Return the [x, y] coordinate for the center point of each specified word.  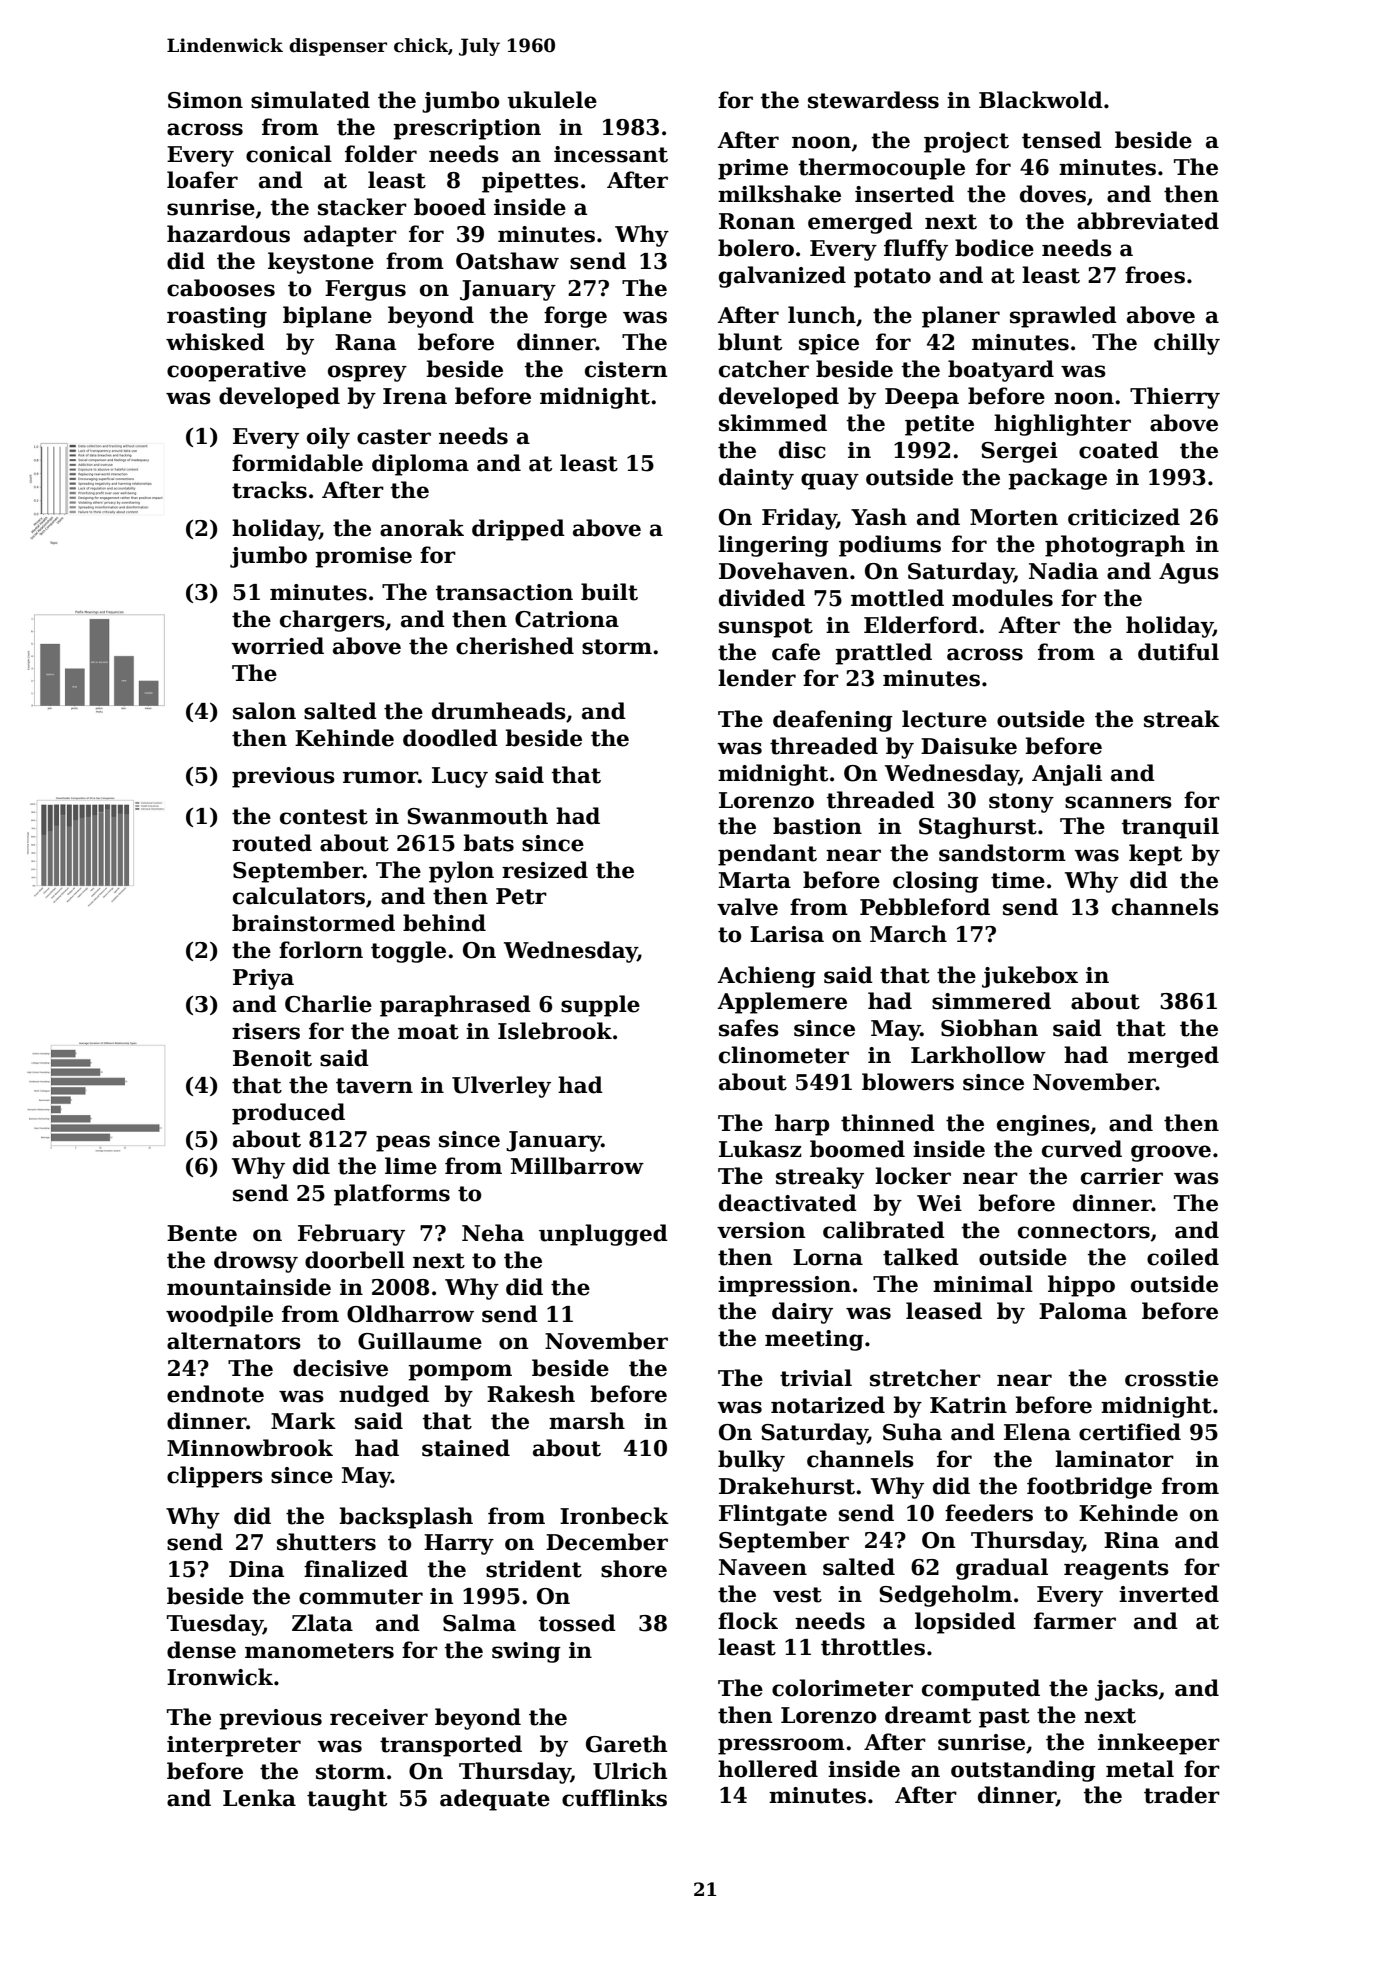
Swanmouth [477, 816]
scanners [1118, 802]
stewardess [873, 100]
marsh [587, 1421]
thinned [888, 1123]
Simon [205, 100]
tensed [1062, 140]
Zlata [322, 1623]
